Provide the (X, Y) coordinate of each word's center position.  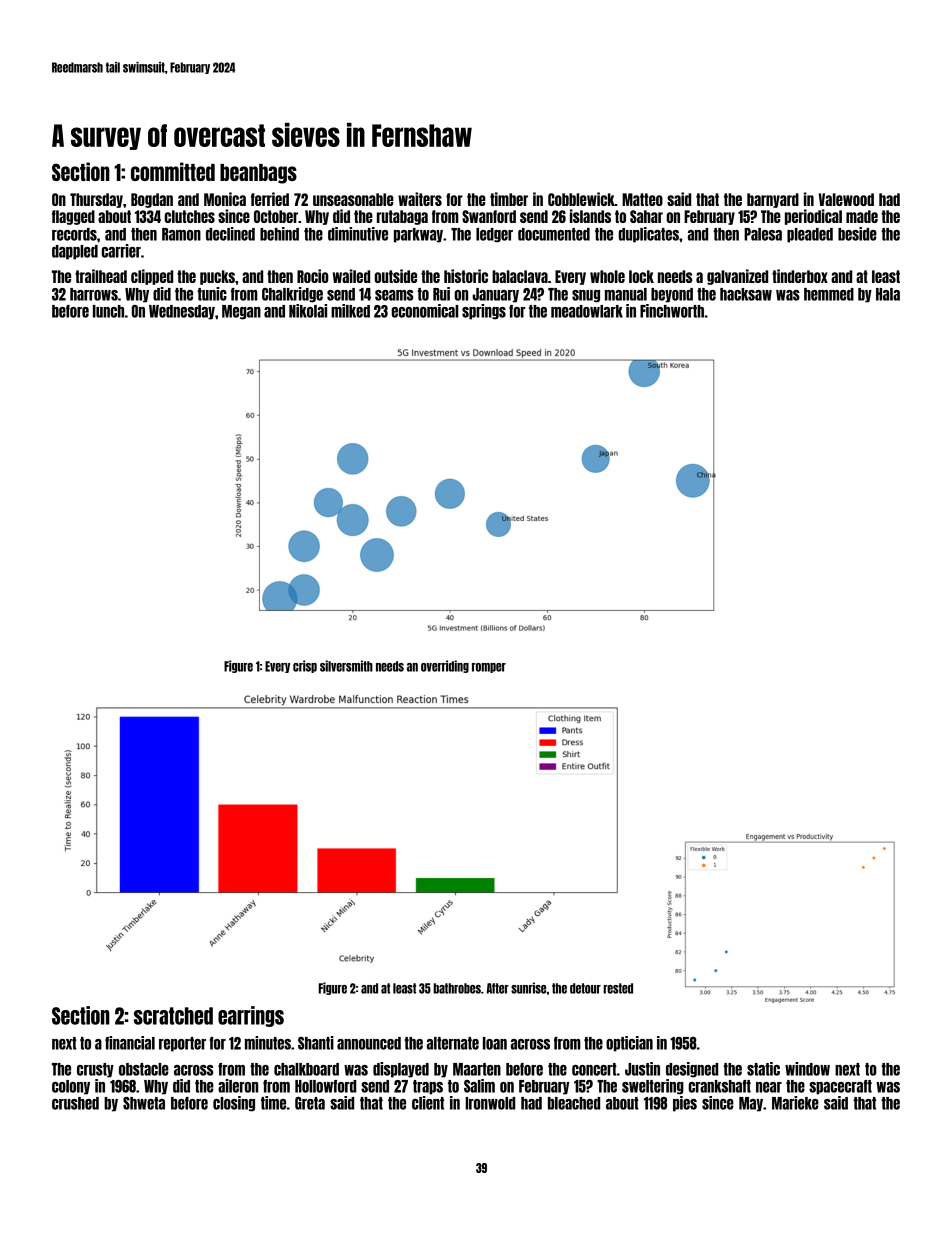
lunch (108, 311)
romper (489, 668)
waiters (420, 199)
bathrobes (457, 988)
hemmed (829, 294)
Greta (310, 1103)
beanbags (258, 174)
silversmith (346, 666)
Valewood (846, 199)
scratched (173, 1016)
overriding (445, 666)
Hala (888, 294)
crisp (305, 666)
